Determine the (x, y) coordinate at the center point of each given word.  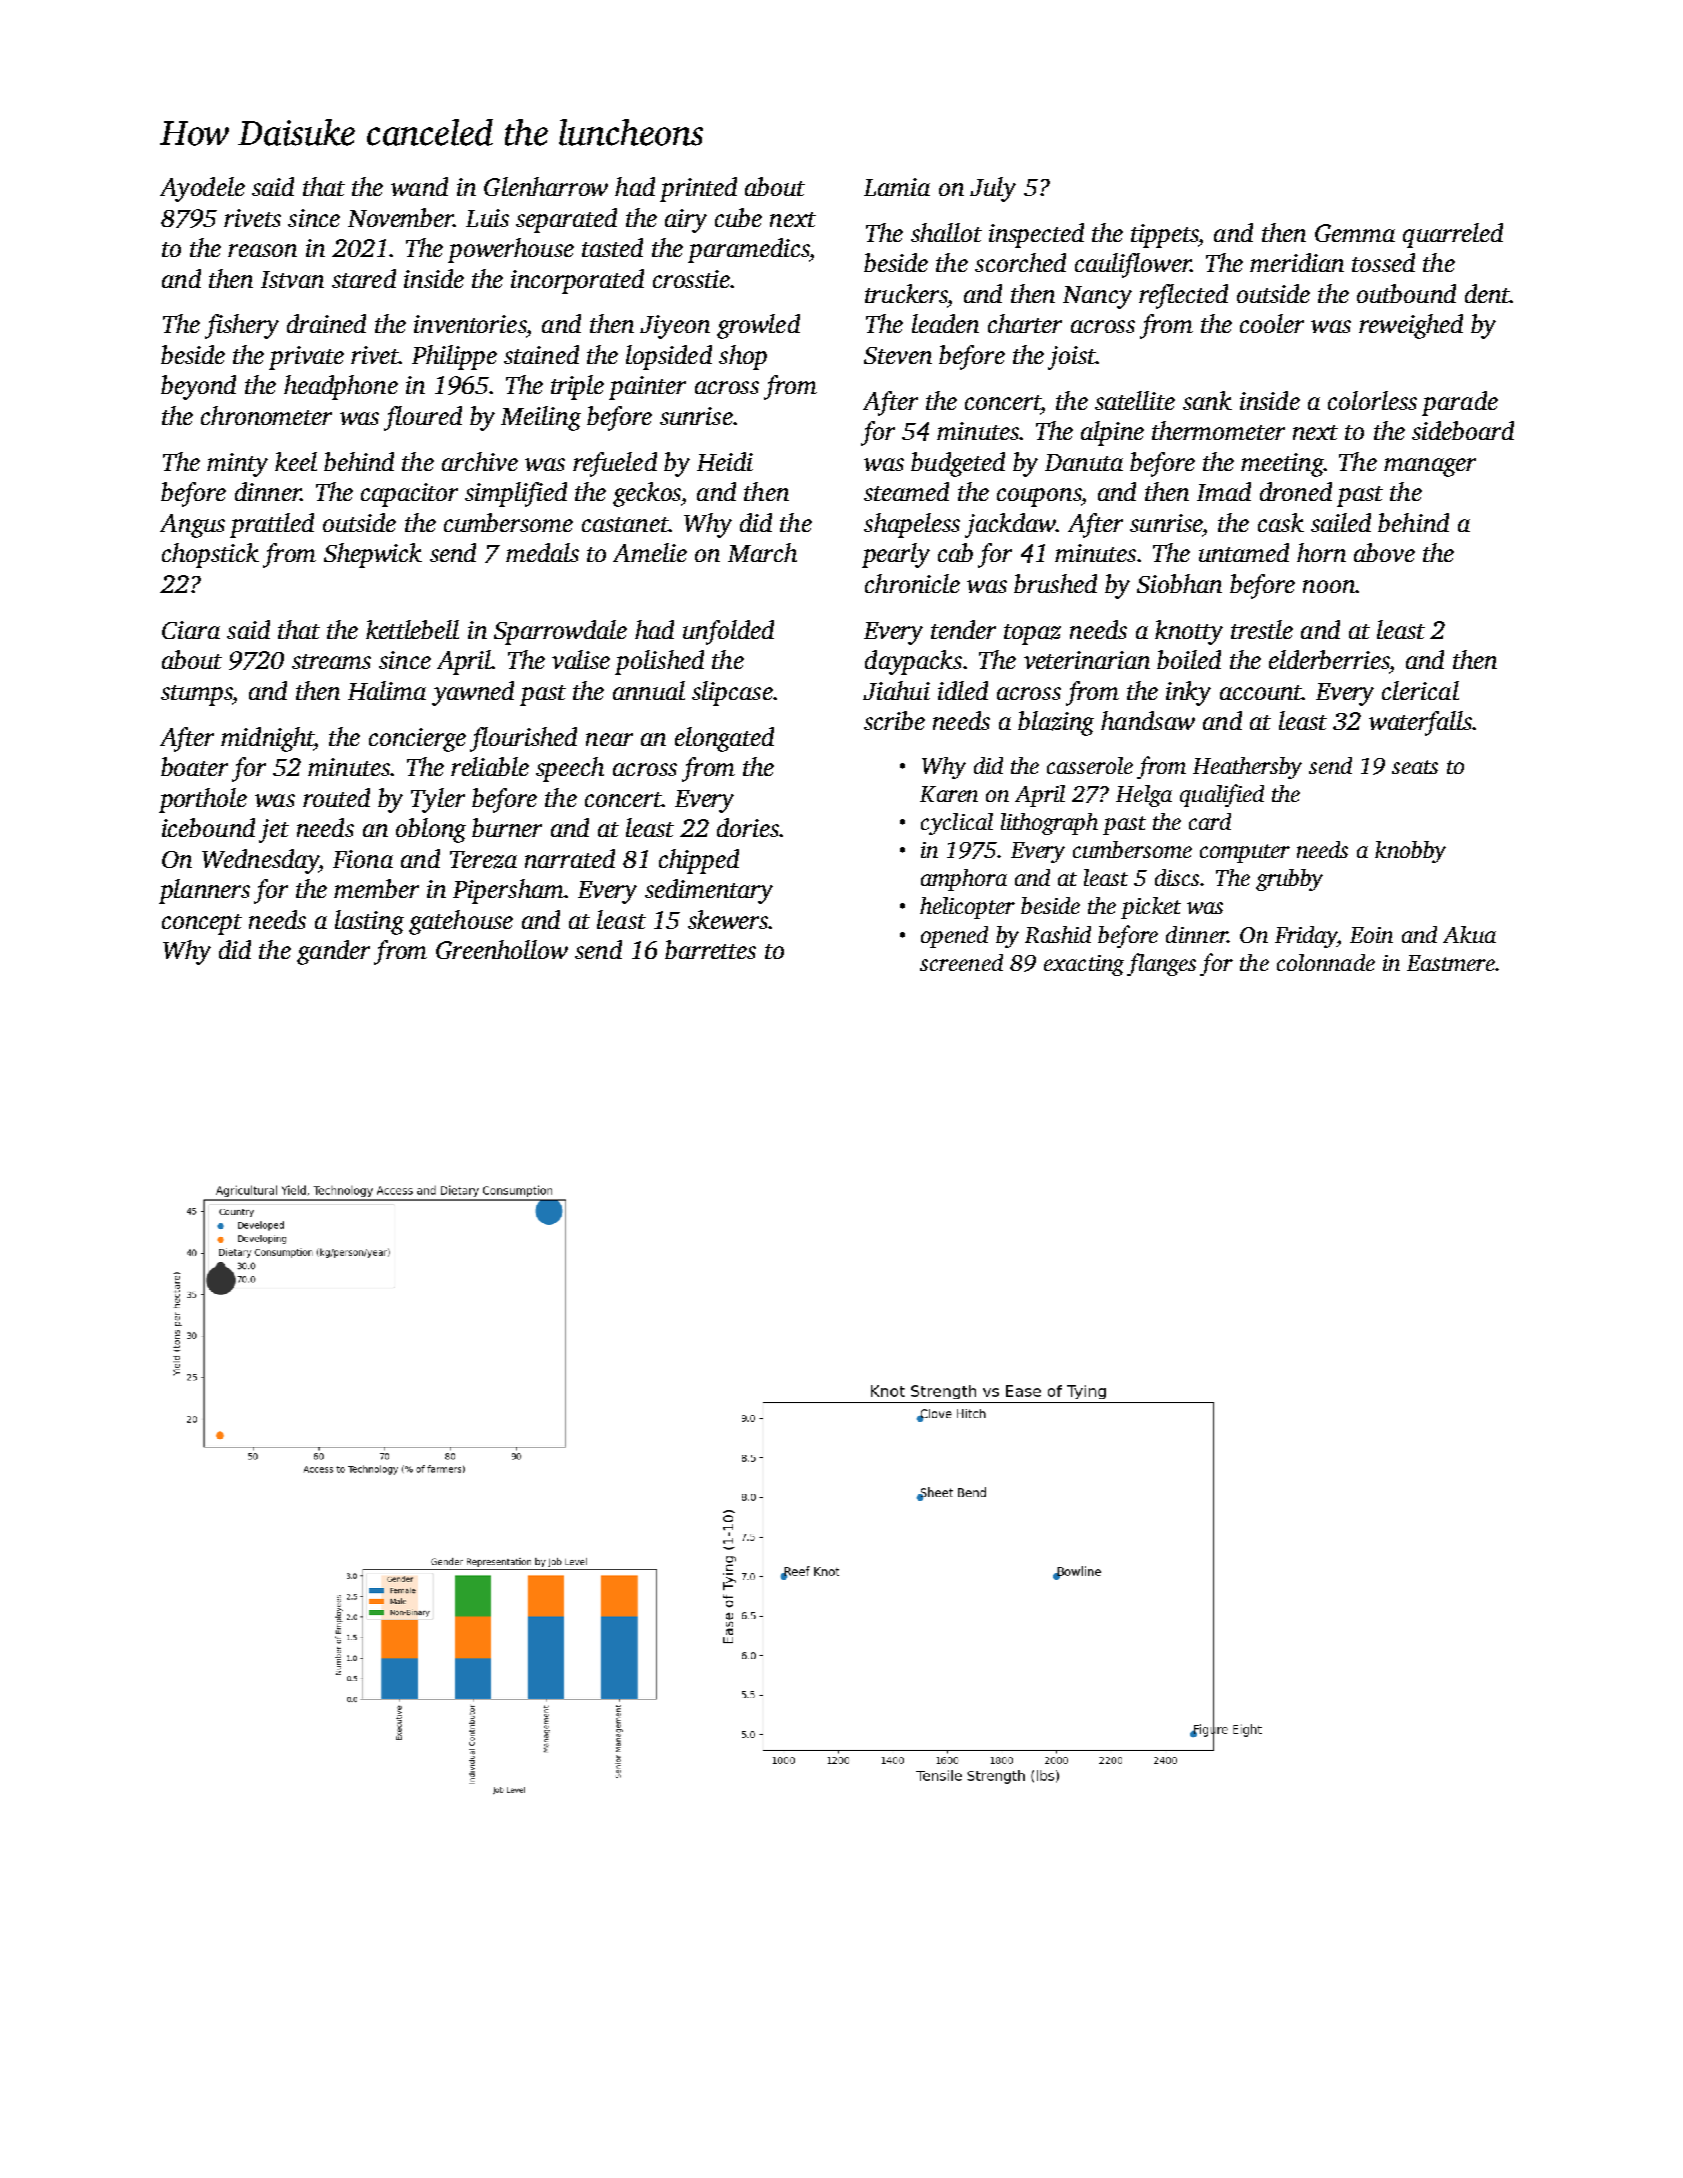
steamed (906, 491)
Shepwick (373, 555)
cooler (1272, 323)
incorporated (577, 281)
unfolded (728, 632)
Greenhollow (502, 949)
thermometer (1218, 430)
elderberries (1329, 659)
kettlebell (412, 629)
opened (954, 937)
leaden (945, 323)
